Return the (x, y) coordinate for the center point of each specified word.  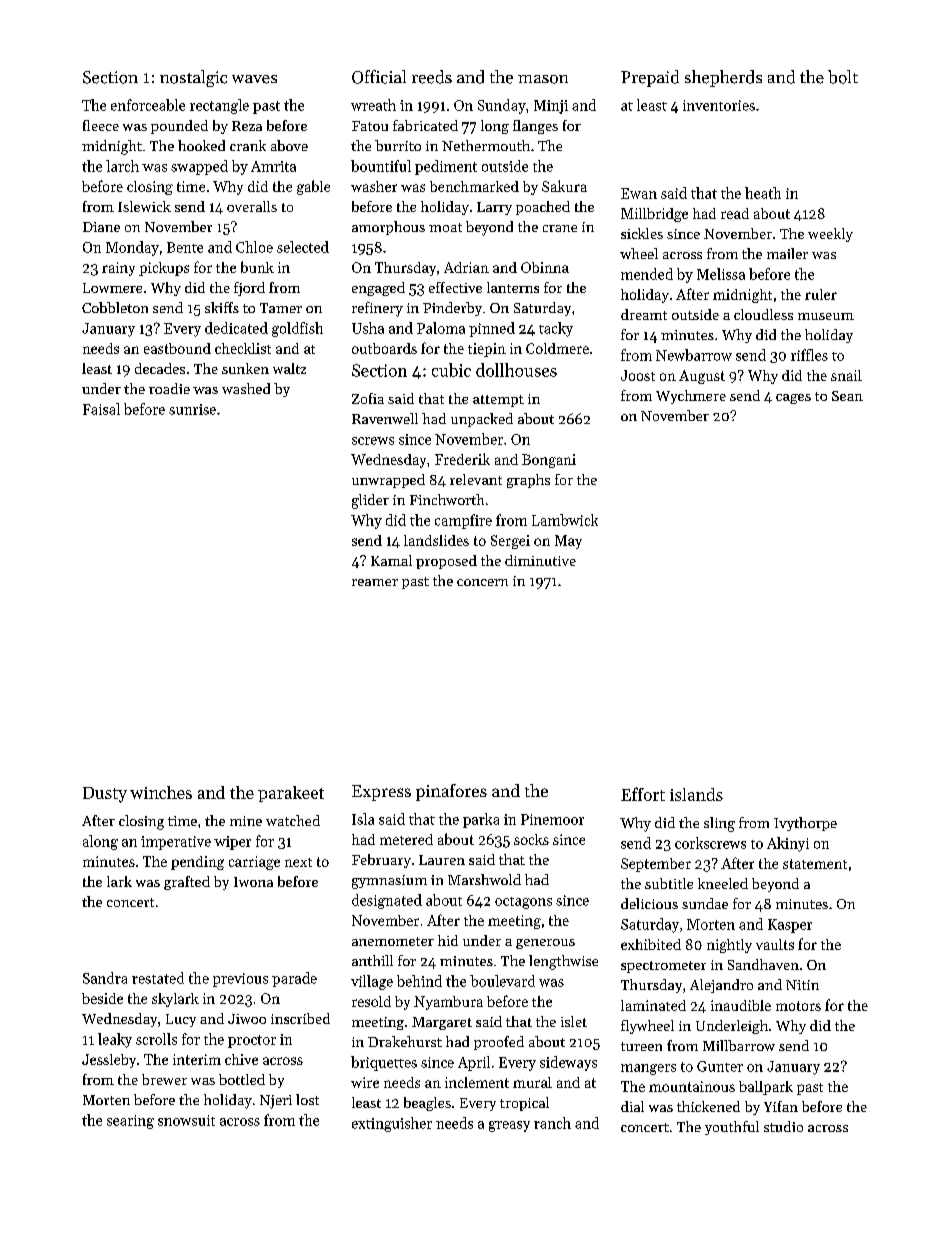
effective (455, 287)
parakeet (291, 794)
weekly (830, 235)
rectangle (219, 106)
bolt (843, 77)
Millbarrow (739, 1045)
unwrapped (388, 481)
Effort (643, 794)
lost (307, 1099)
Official (379, 77)
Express (381, 793)
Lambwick (565, 520)
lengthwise (563, 962)
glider (370, 501)
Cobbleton (115, 307)
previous (240, 980)
